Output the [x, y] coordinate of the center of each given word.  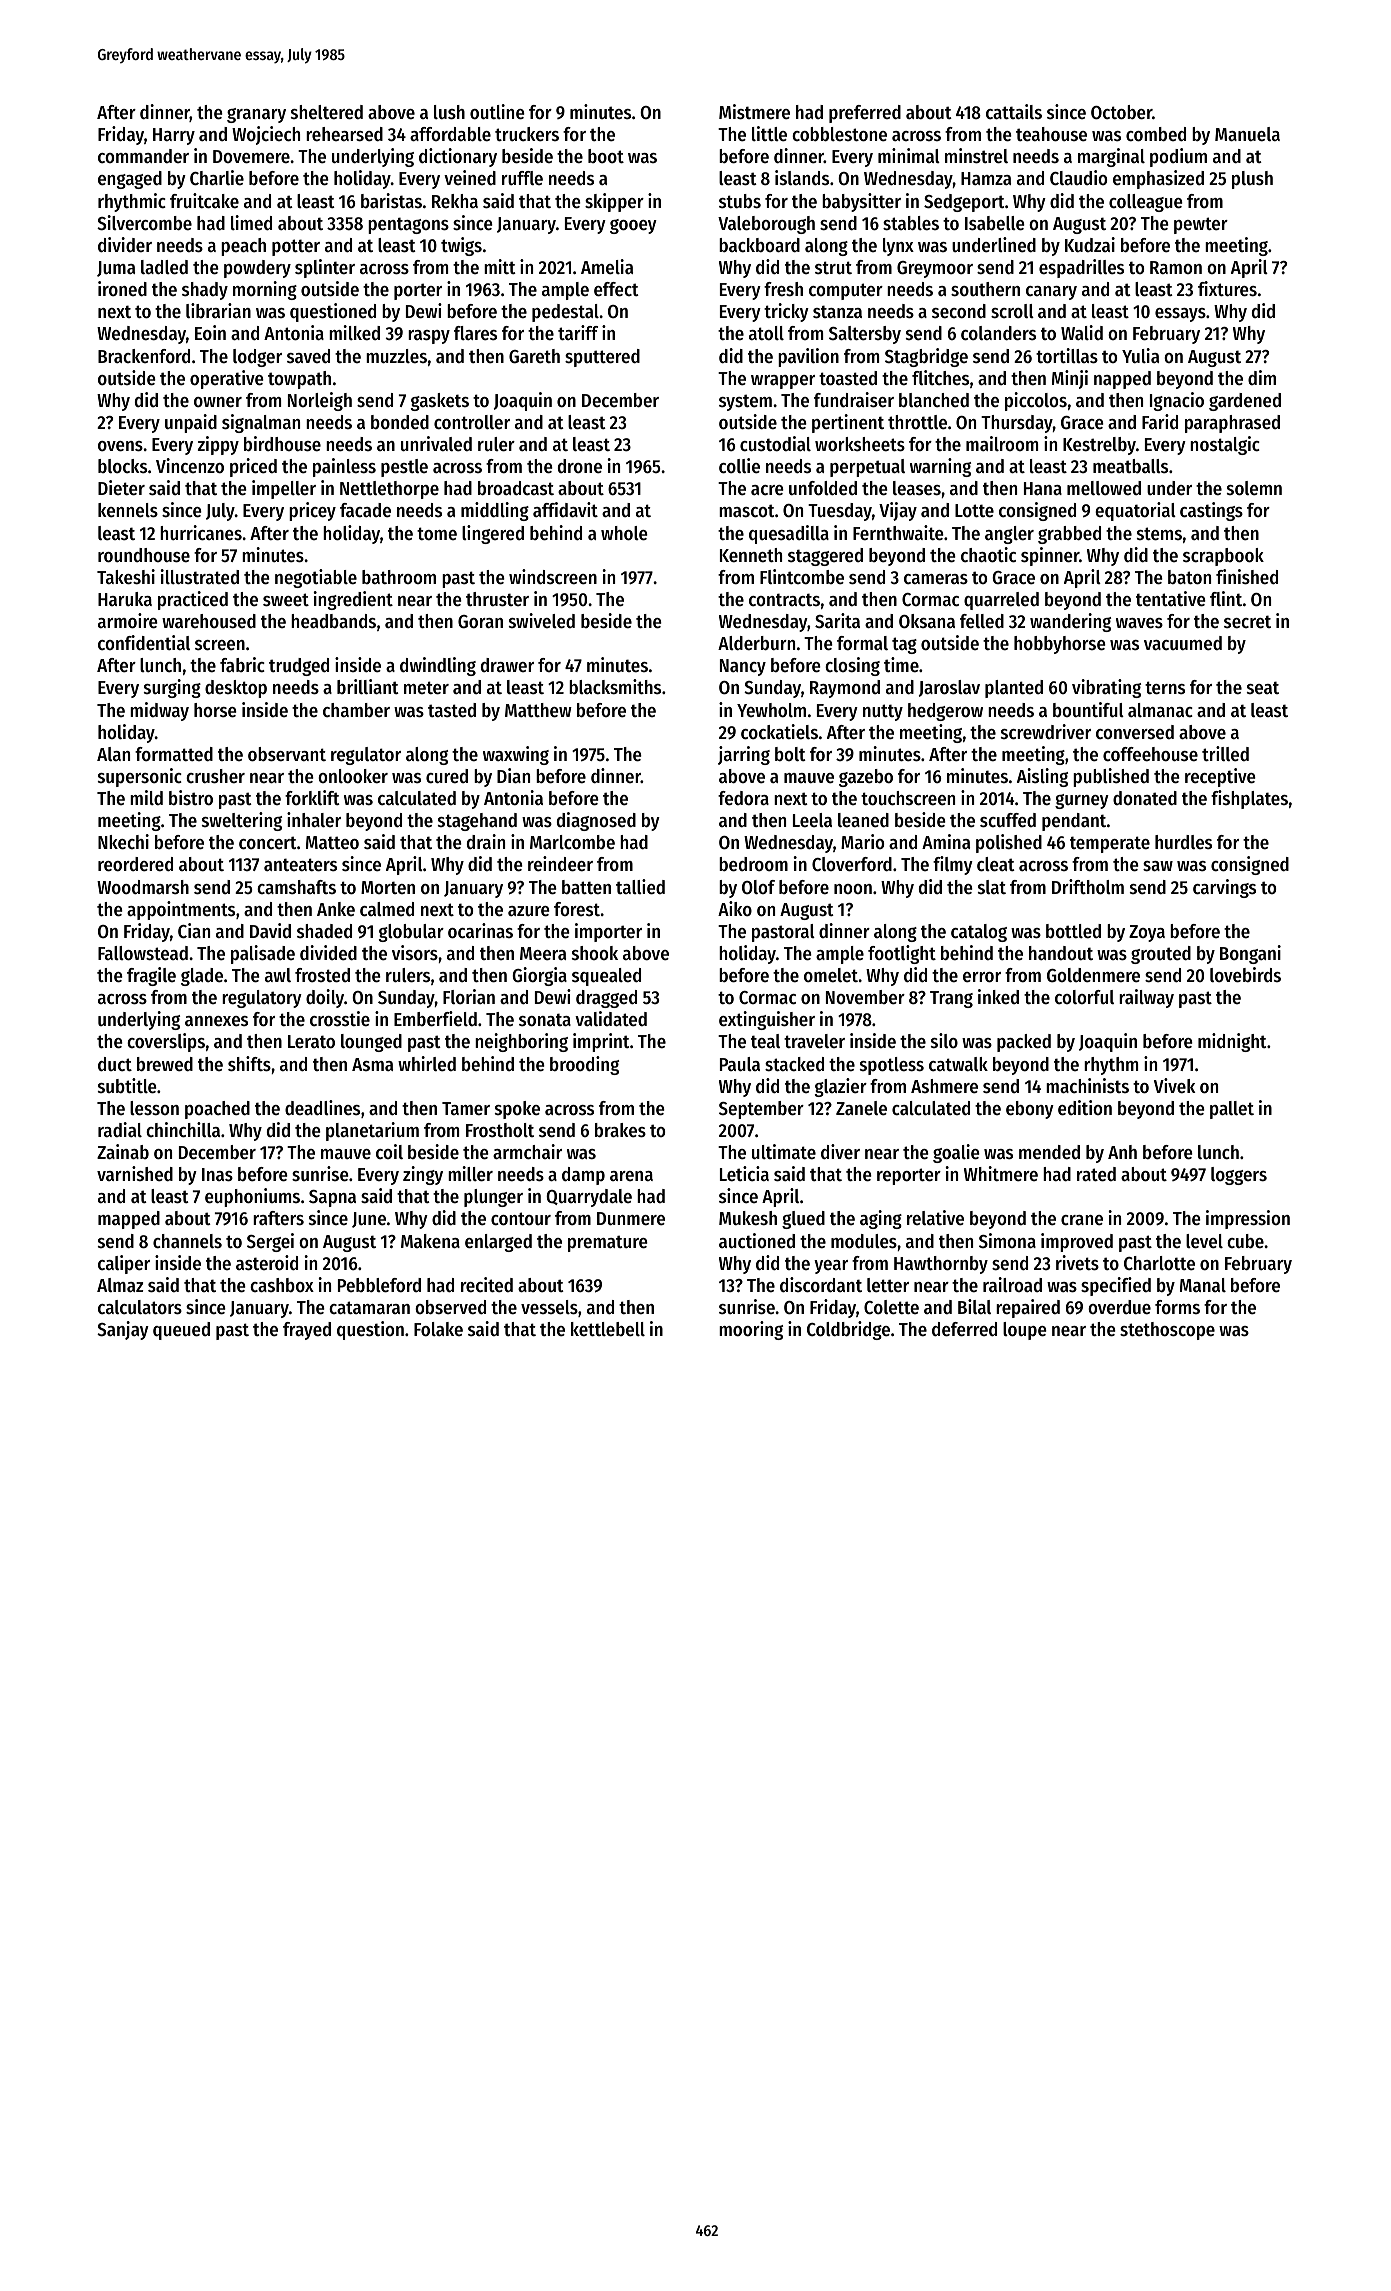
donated [1145, 798]
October [1121, 112]
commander [143, 156]
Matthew [538, 710]
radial [120, 1129]
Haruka [125, 599]
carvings [1224, 888]
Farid [1160, 422]
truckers [527, 134]
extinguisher [767, 1020]
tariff [578, 332]
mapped [129, 1220]
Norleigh [320, 401]
